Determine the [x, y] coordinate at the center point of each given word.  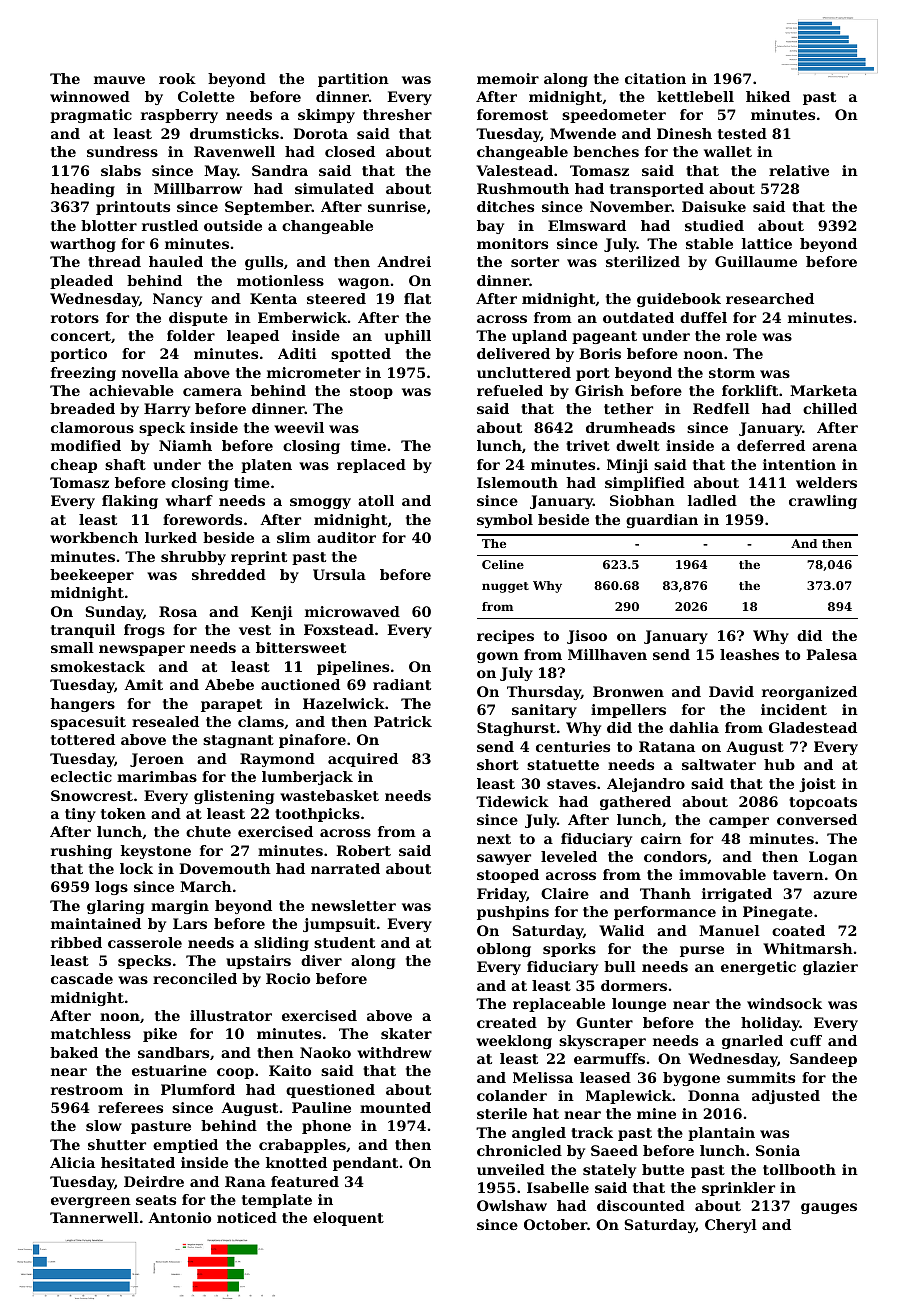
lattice [767, 243]
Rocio [288, 978]
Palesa [831, 654]
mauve [119, 80]
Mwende [583, 133]
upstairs [258, 962]
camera [212, 392]
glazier [830, 968]
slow [104, 1125]
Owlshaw [512, 1205]
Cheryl [731, 1226]
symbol [505, 521]
